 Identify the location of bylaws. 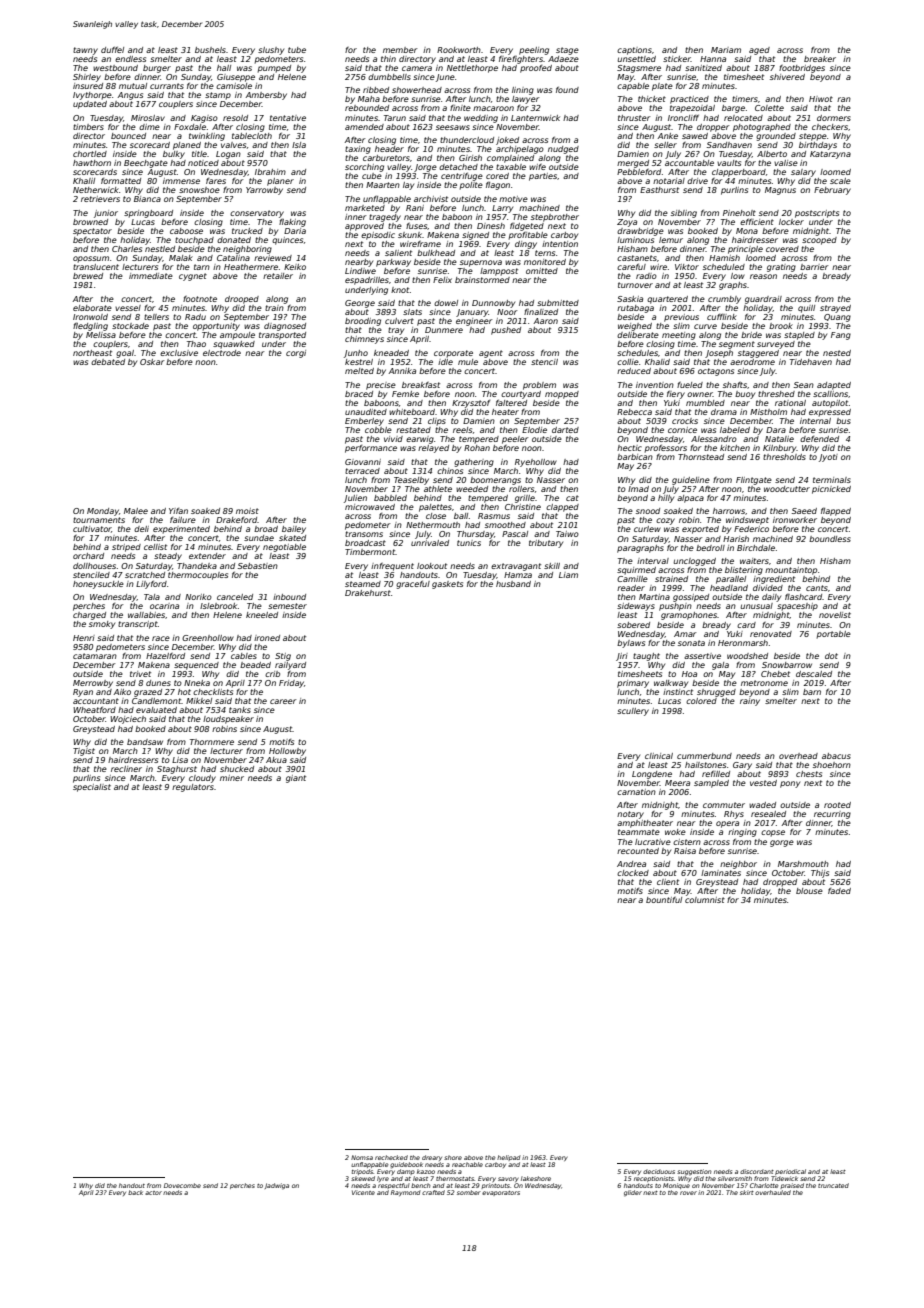
(631, 644).
